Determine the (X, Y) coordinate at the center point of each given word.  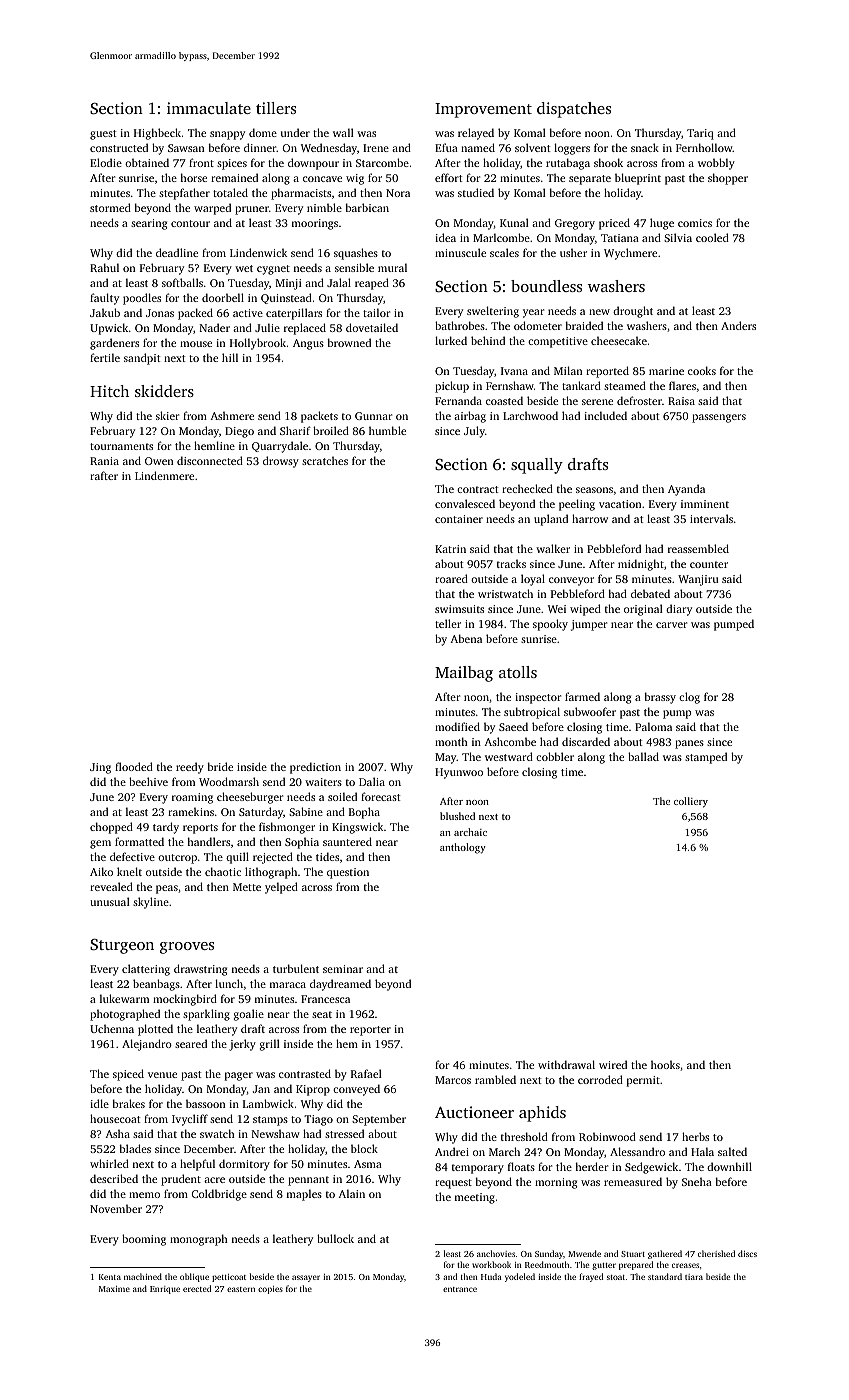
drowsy (281, 462)
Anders (738, 325)
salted (732, 1151)
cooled (712, 237)
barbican (367, 207)
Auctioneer (474, 1112)
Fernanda (458, 400)
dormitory (244, 1165)
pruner (252, 210)
